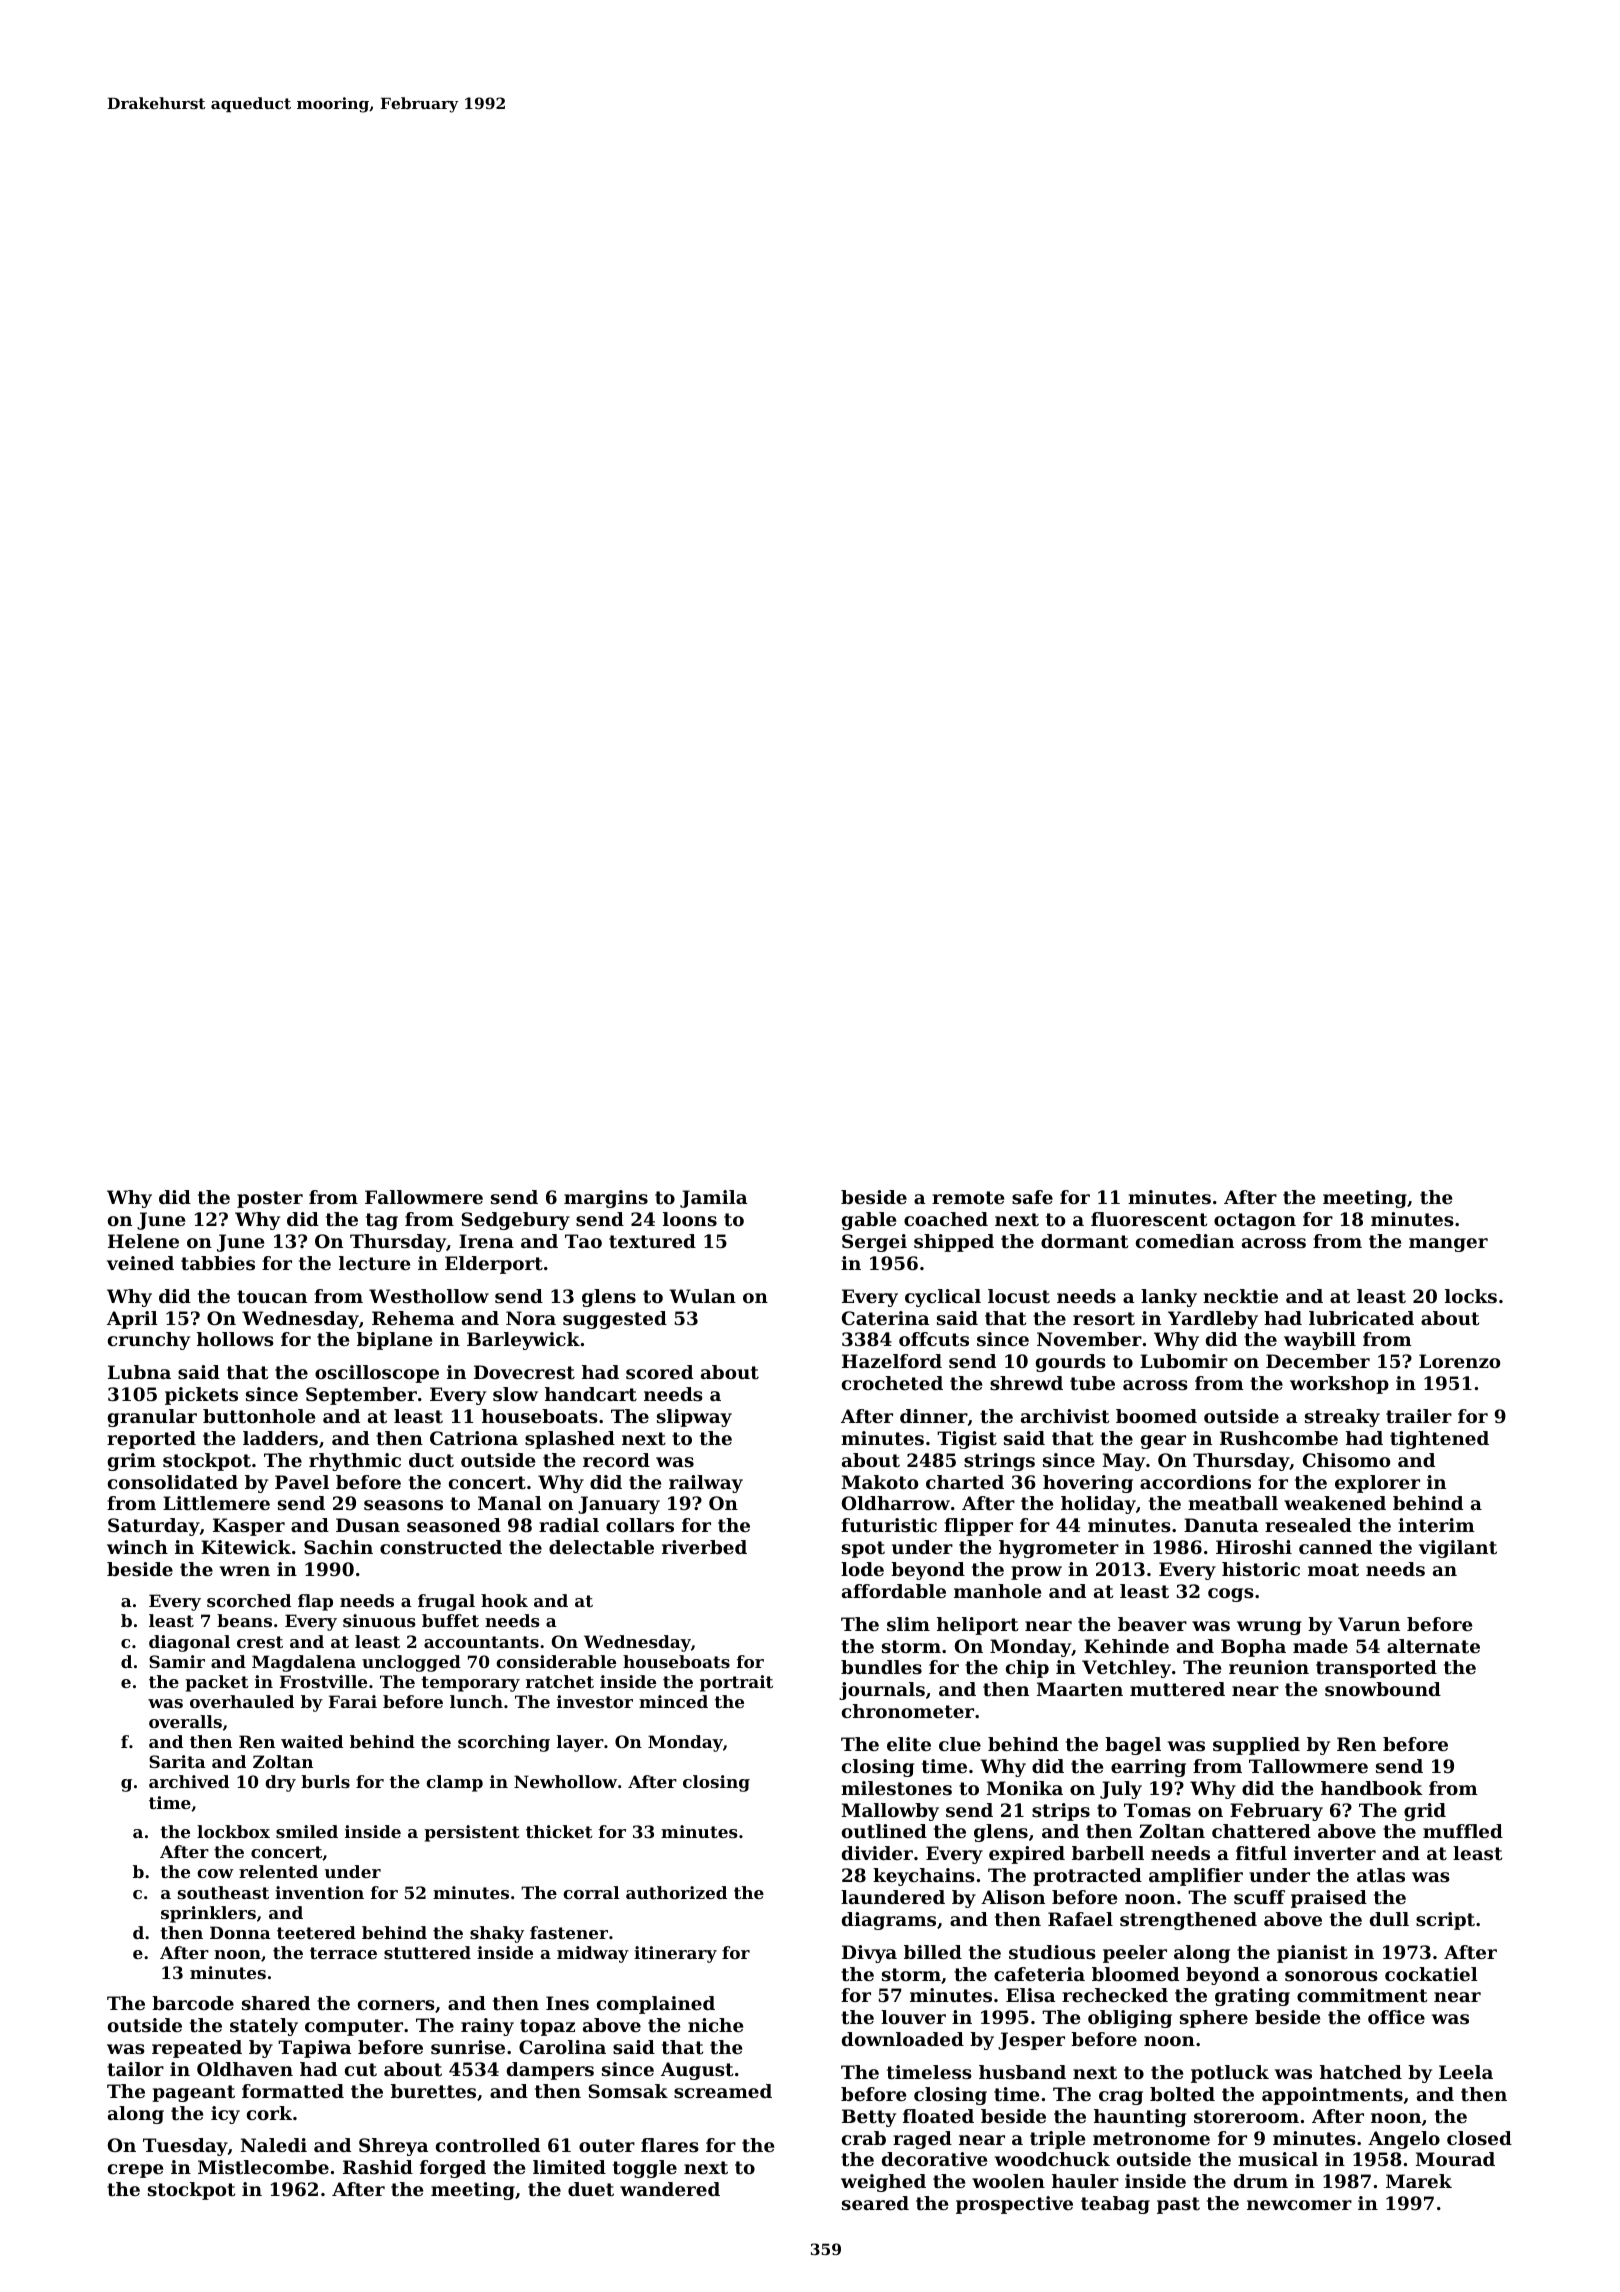  I want to click on outlined, so click(884, 1831).
